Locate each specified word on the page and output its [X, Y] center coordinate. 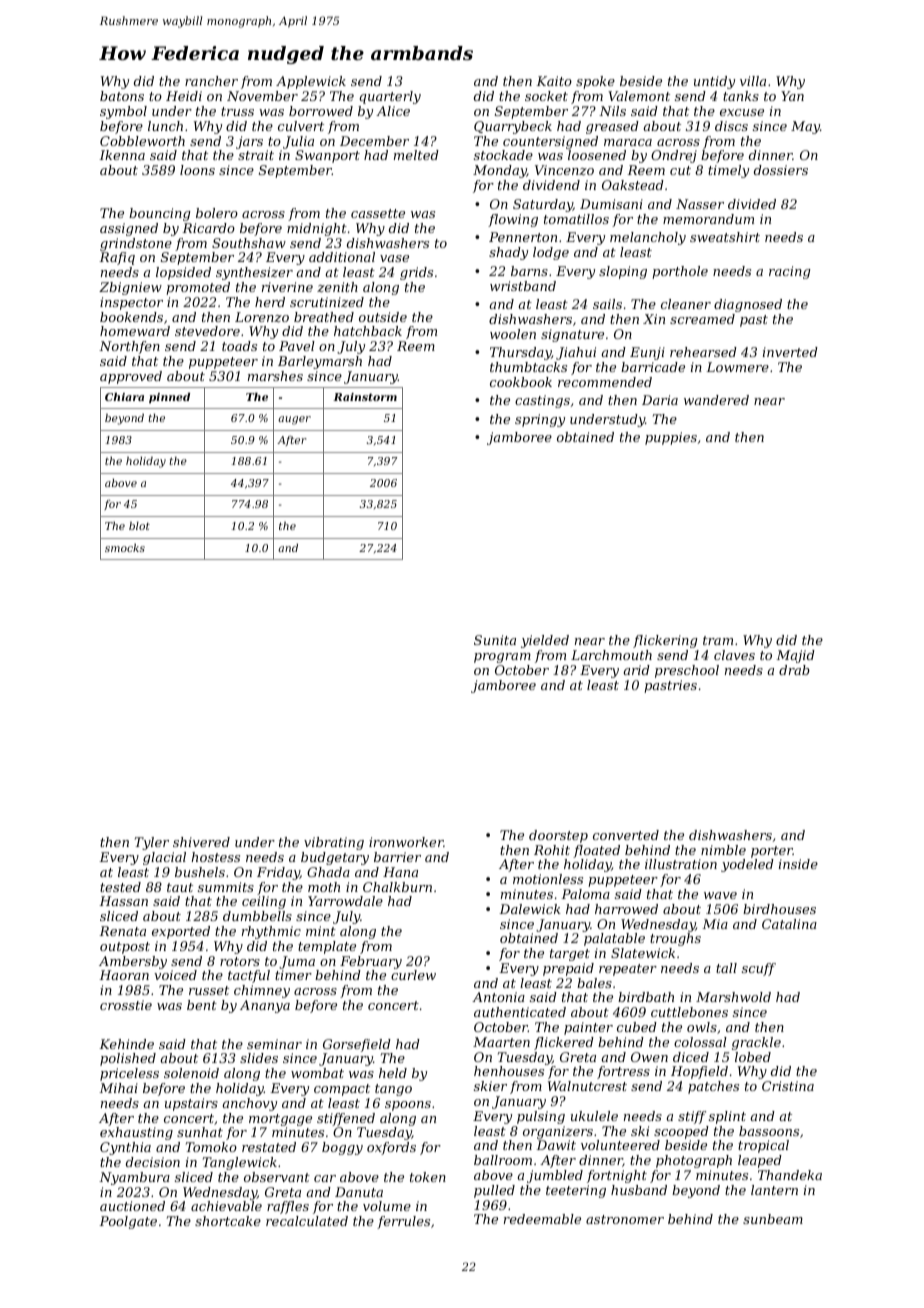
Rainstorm [365, 397]
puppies [671, 438]
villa [753, 81]
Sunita [495, 640]
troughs [675, 939]
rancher [211, 81]
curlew [413, 975]
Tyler [152, 843]
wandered [716, 400]
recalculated [307, 1221]
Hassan [123, 901]
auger [294, 420]
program [502, 658]
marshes [275, 376]
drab [794, 670]
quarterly [390, 97]
